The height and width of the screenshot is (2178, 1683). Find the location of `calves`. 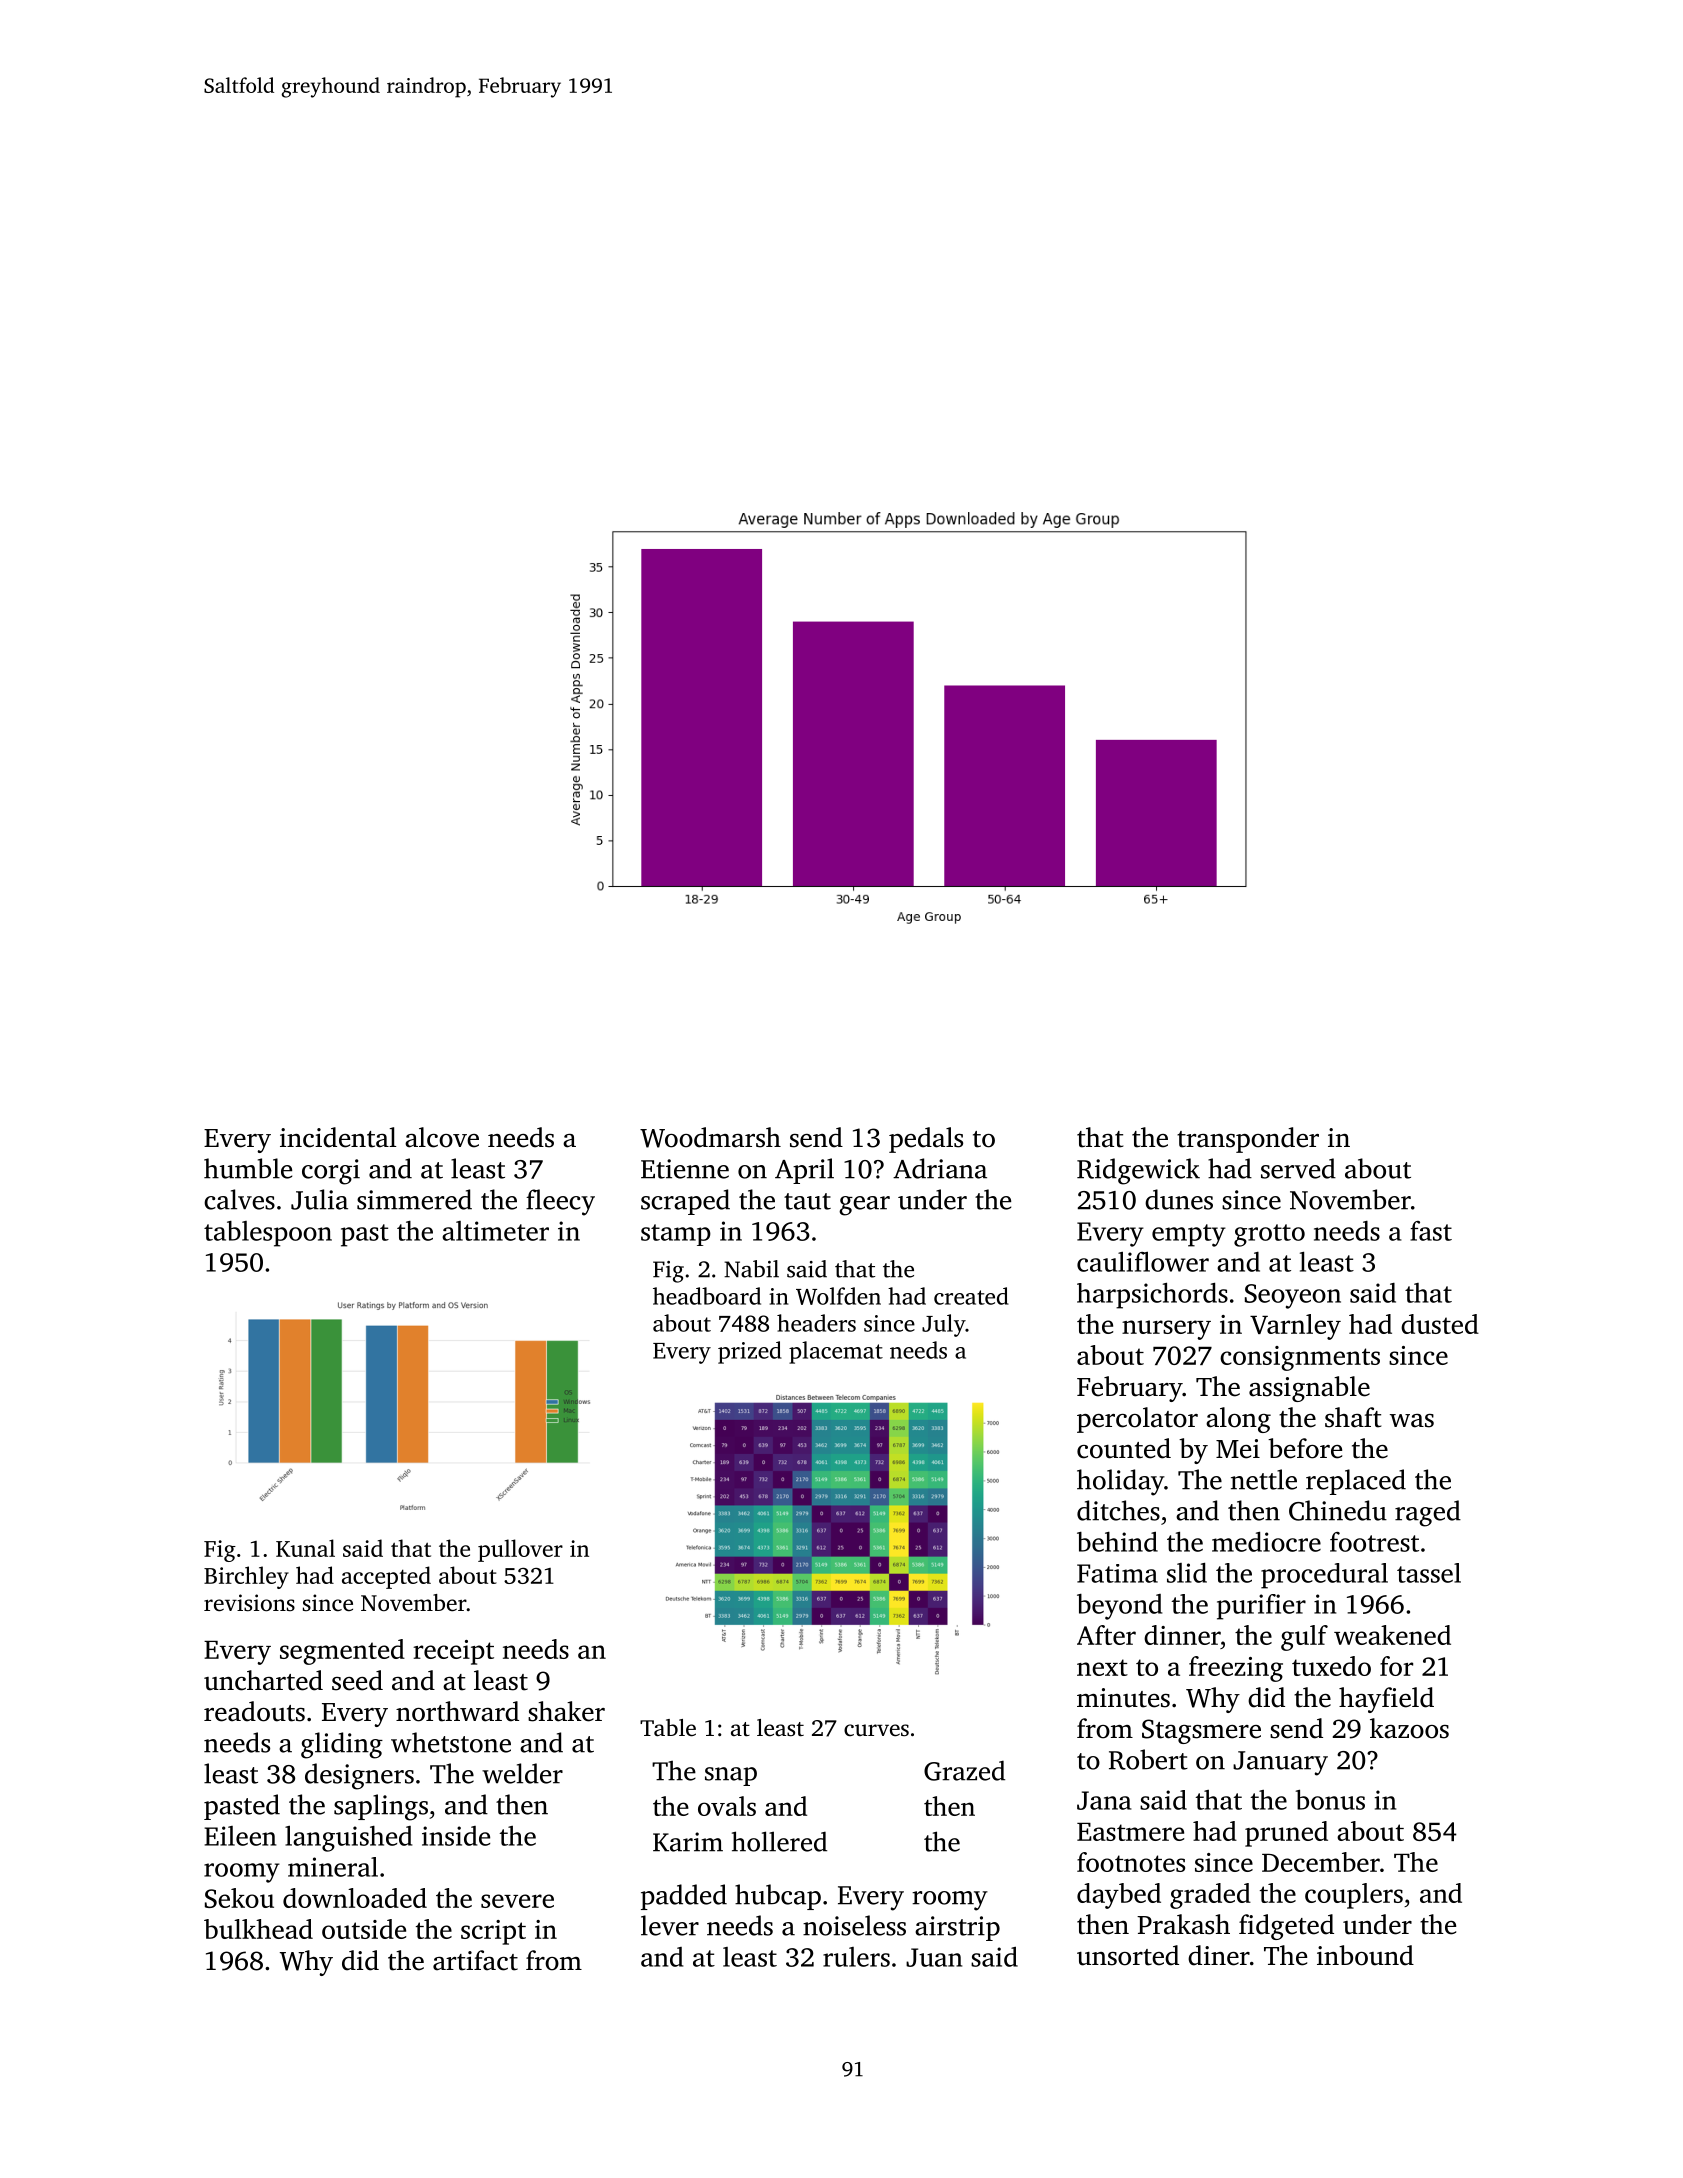

calves is located at coordinates (239, 1199).
